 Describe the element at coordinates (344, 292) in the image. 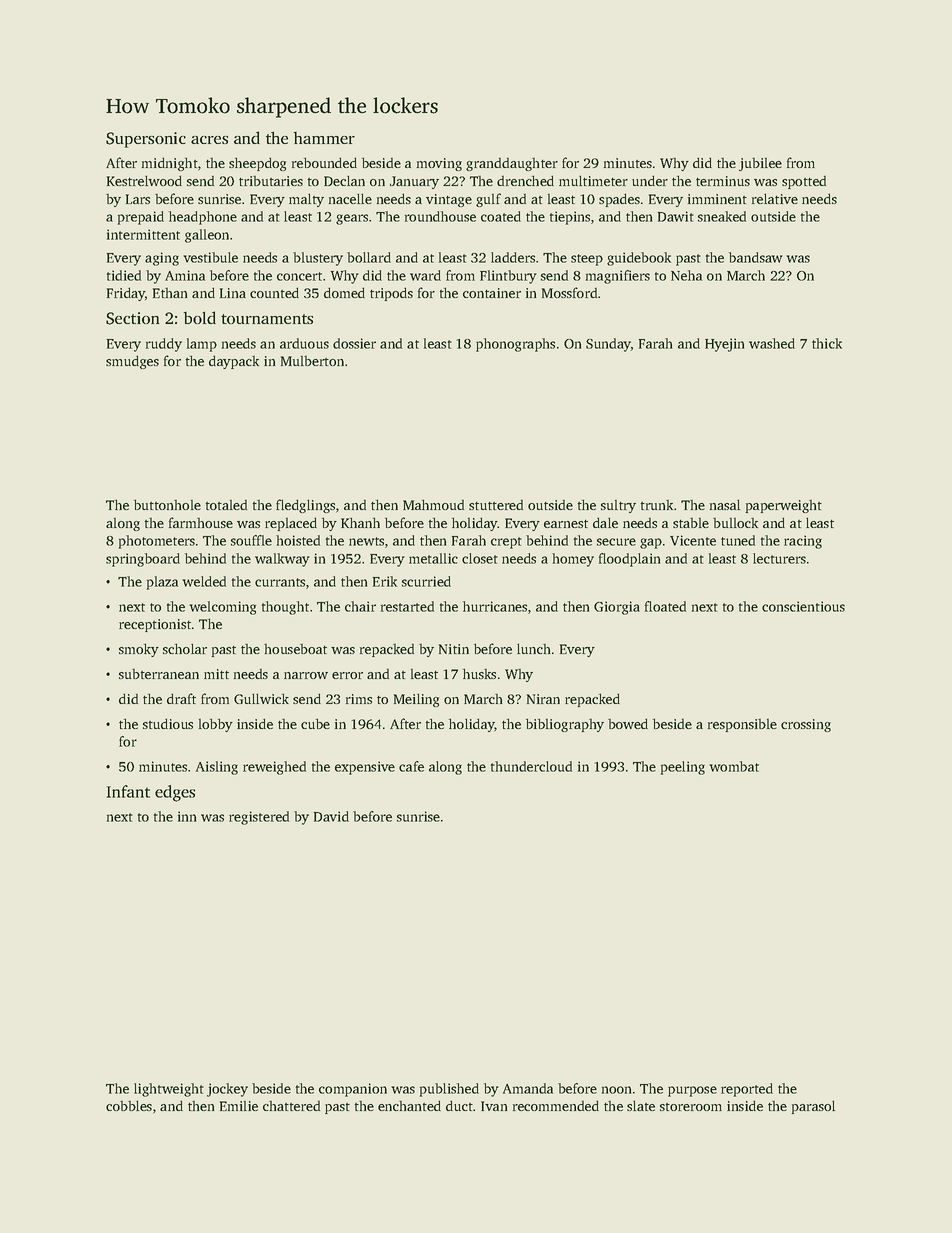

I see `domed` at that location.
